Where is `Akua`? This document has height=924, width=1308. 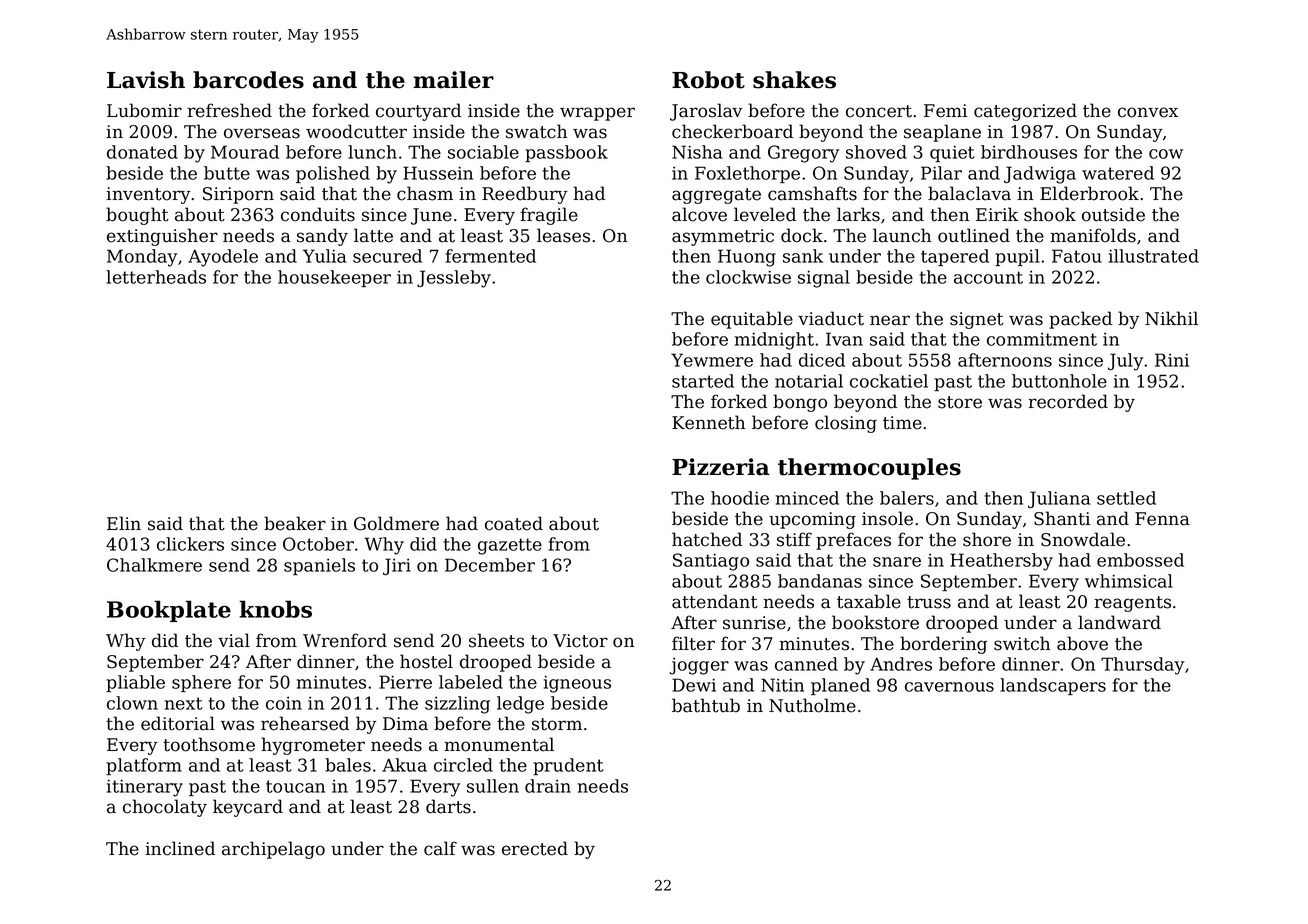 Akua is located at coordinates (404, 765).
